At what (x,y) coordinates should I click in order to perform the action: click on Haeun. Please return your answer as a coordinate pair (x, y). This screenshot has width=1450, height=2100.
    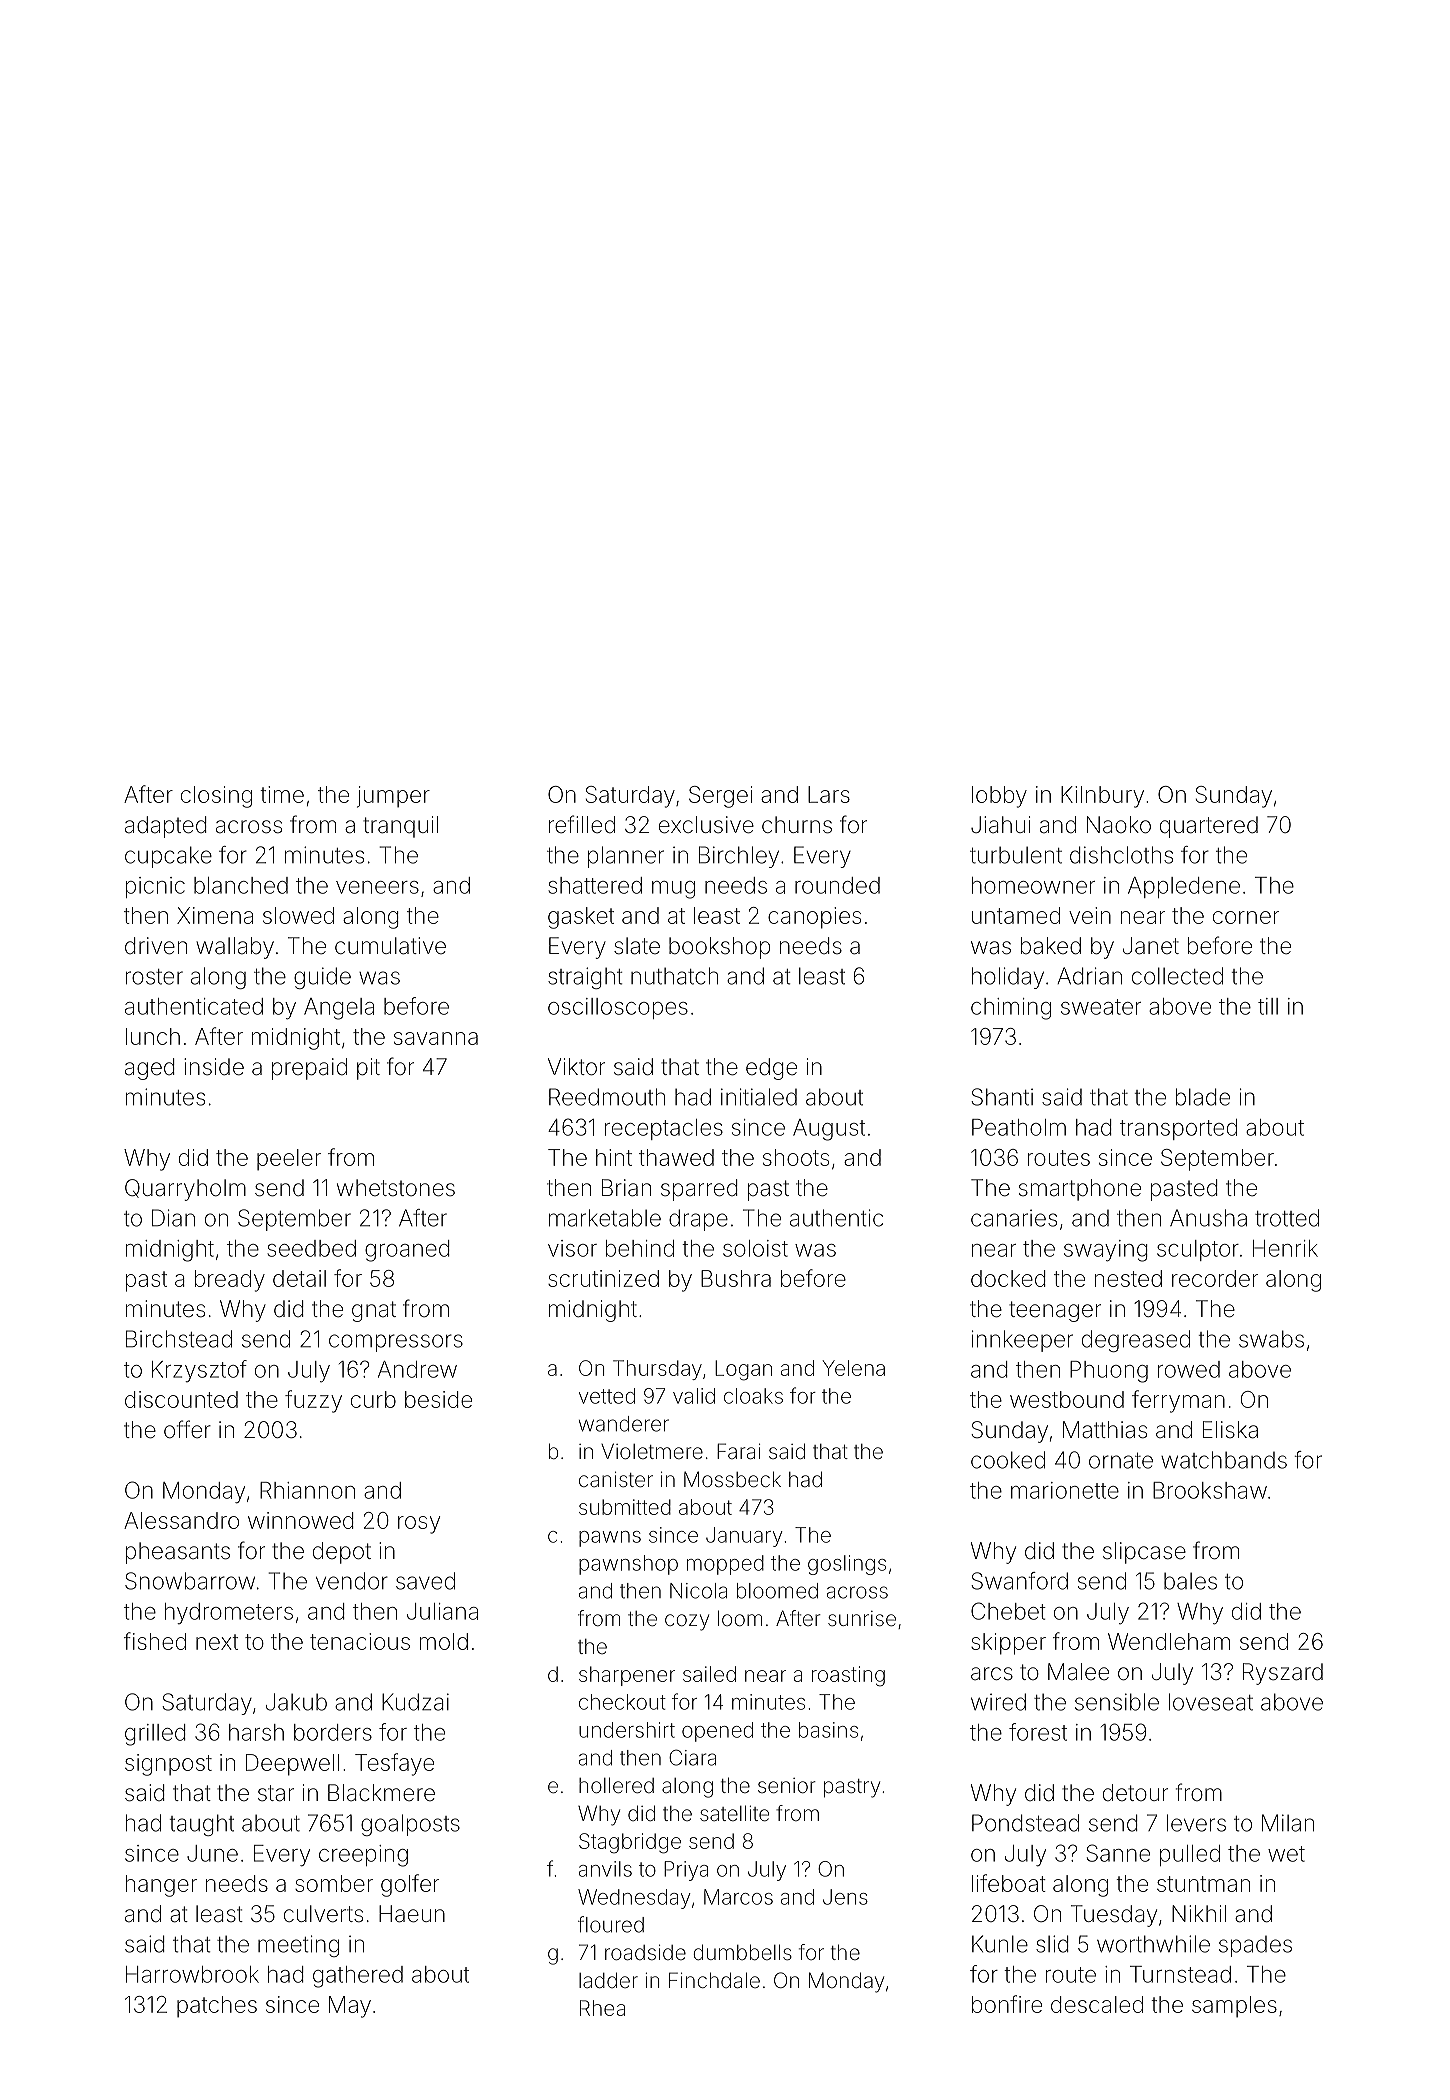
    Looking at the image, I should click on (412, 1914).
